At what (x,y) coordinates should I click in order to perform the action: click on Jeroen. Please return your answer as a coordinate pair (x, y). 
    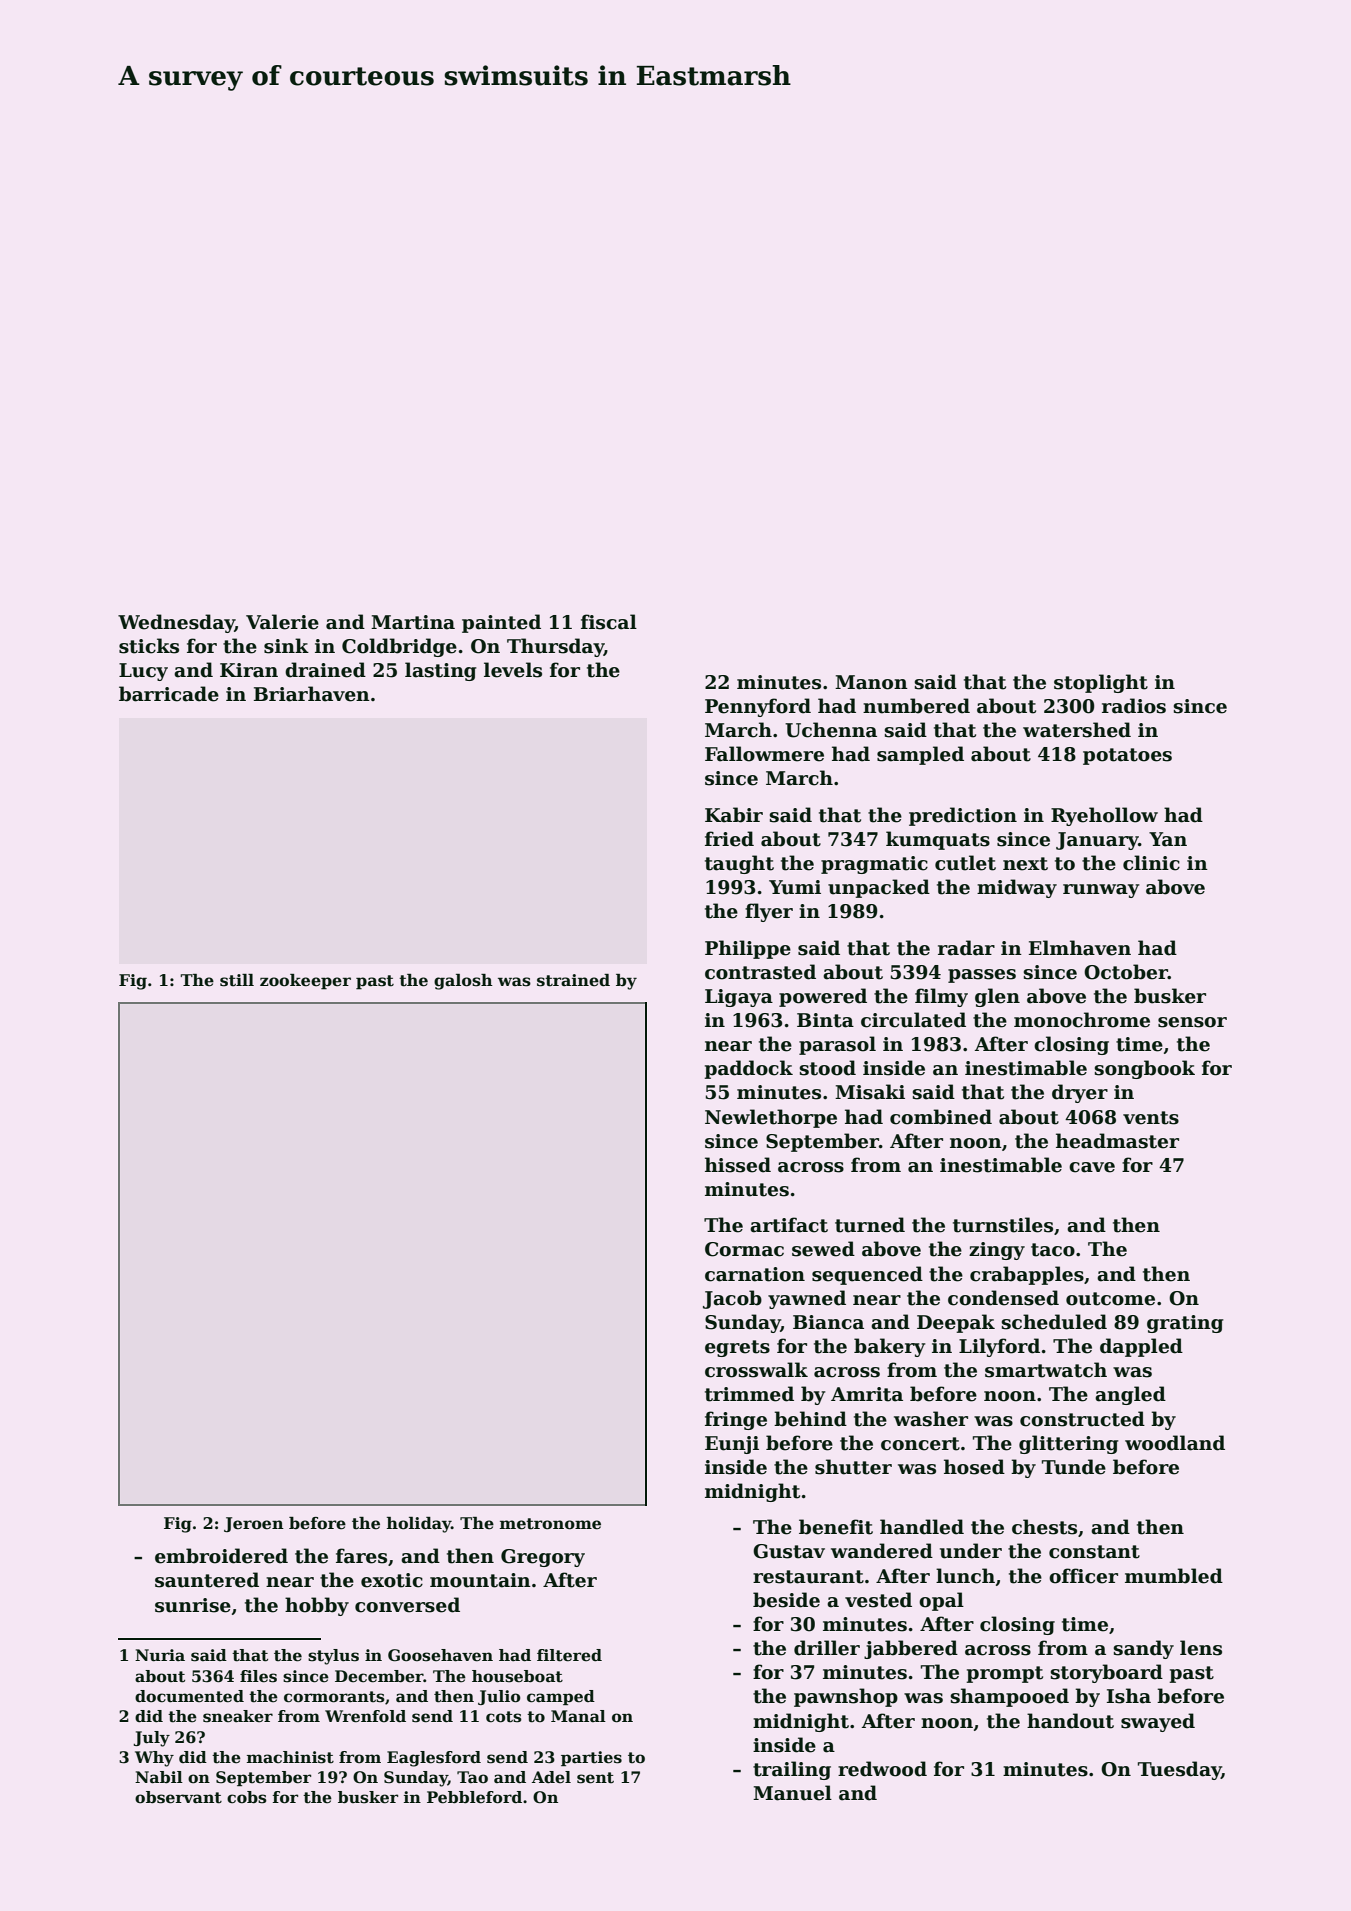
    Looking at the image, I should click on (254, 1524).
